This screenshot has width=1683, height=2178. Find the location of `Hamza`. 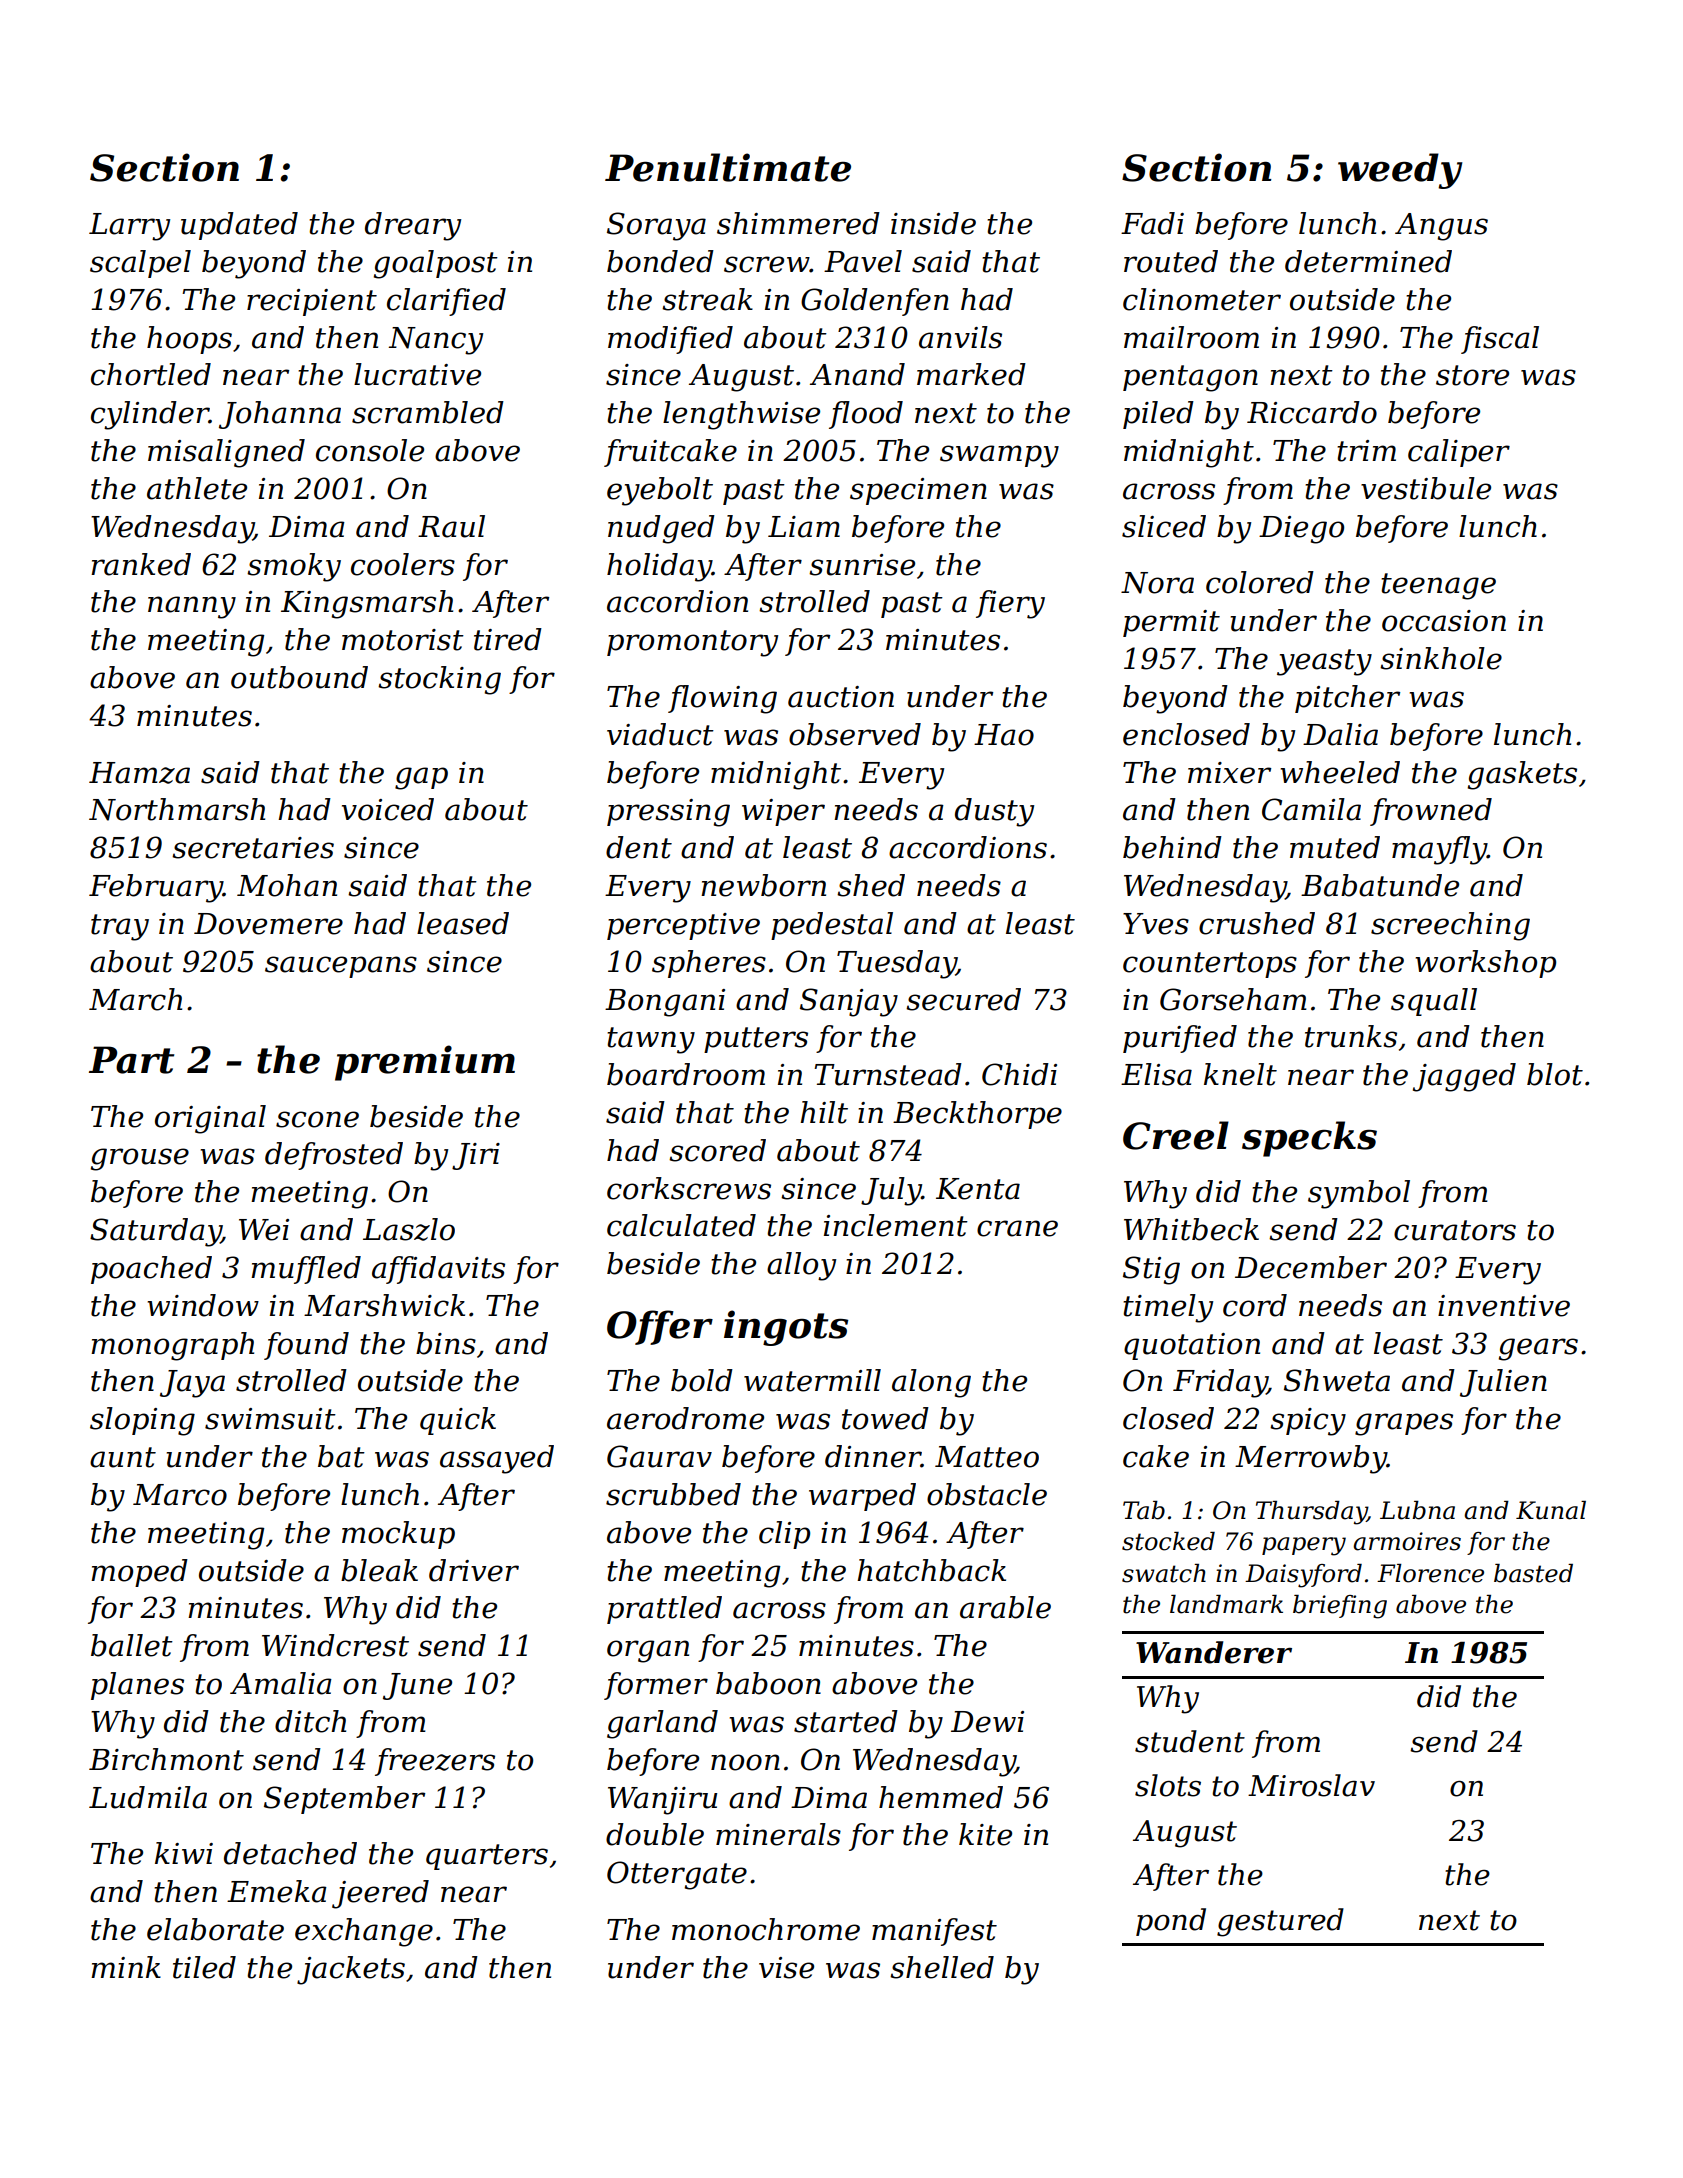

Hamza is located at coordinates (139, 773).
